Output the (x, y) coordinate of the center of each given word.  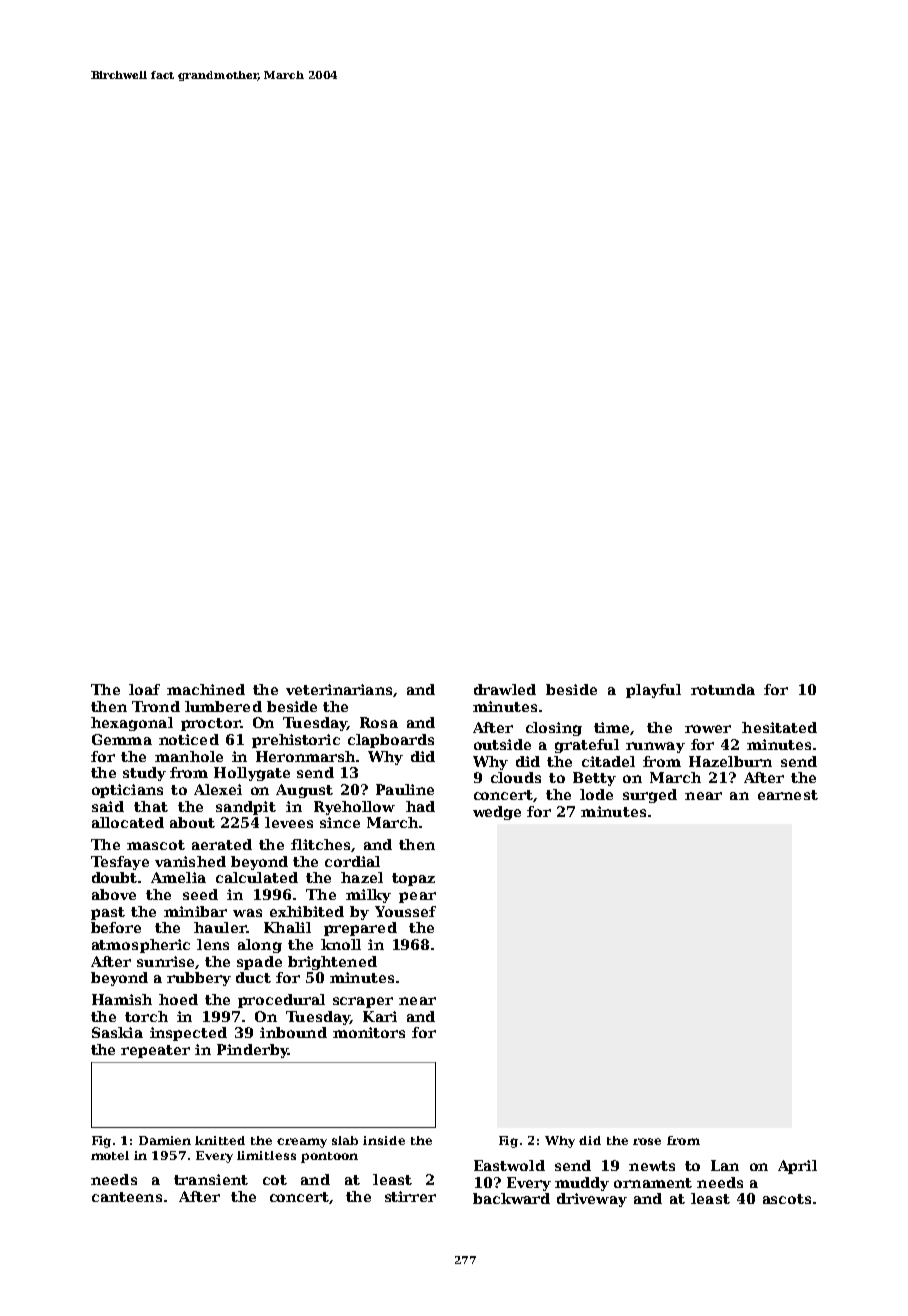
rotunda (723, 689)
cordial (352, 861)
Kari (380, 1016)
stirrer (410, 1196)
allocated (128, 822)
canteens (127, 1197)
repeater (155, 1051)
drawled (505, 689)
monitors (369, 1032)
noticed (189, 739)
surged (650, 796)
